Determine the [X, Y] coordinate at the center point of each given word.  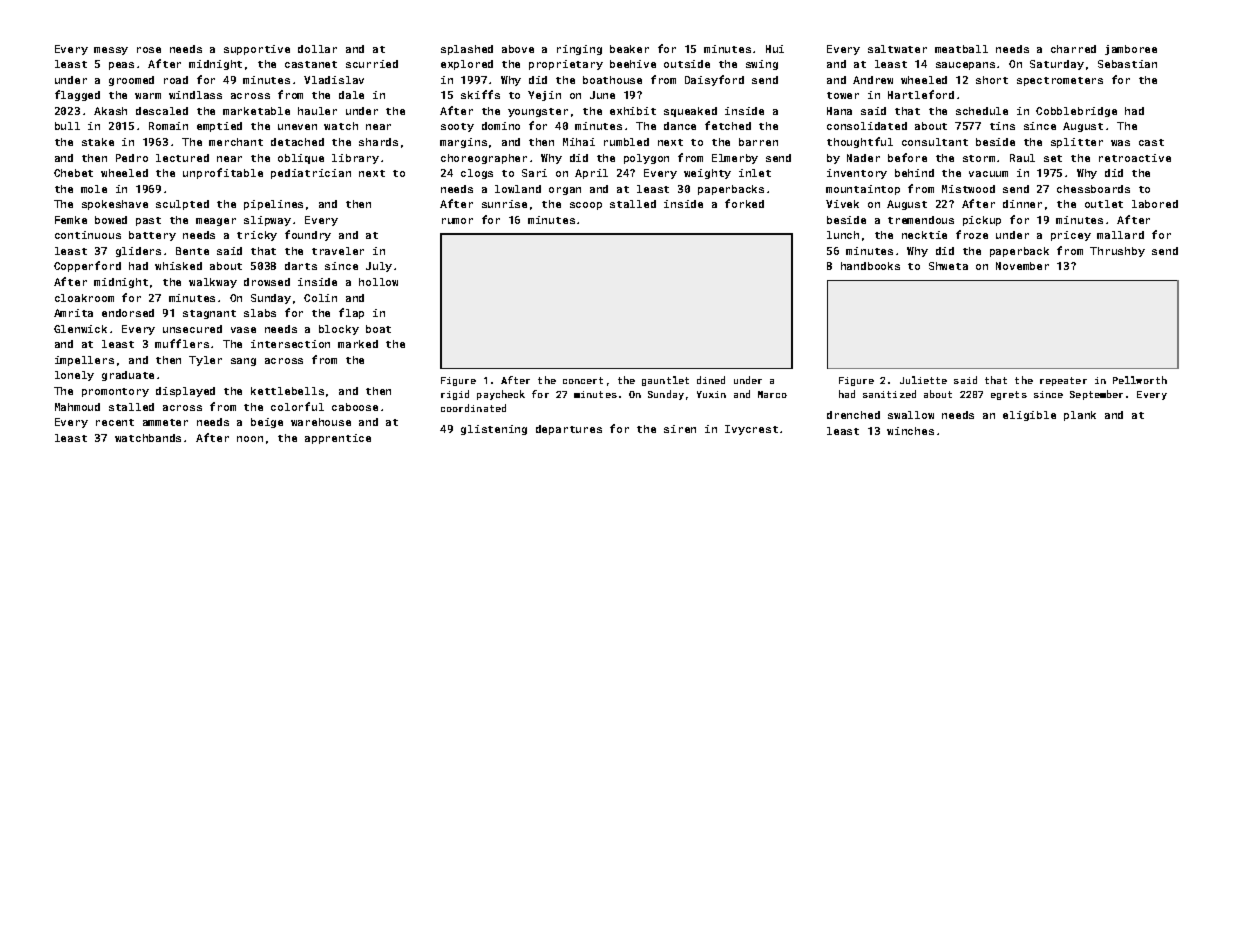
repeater [1063, 381]
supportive [257, 50]
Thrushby [1117, 252]
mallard [1120, 235]
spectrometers [1060, 81]
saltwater [897, 49]
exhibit [633, 111]
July [379, 267]
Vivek [842, 204]
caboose [355, 407]
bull [67, 126]
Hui [775, 49]
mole [94, 189]
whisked [178, 266]
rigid [455, 395]
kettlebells [287, 391]
